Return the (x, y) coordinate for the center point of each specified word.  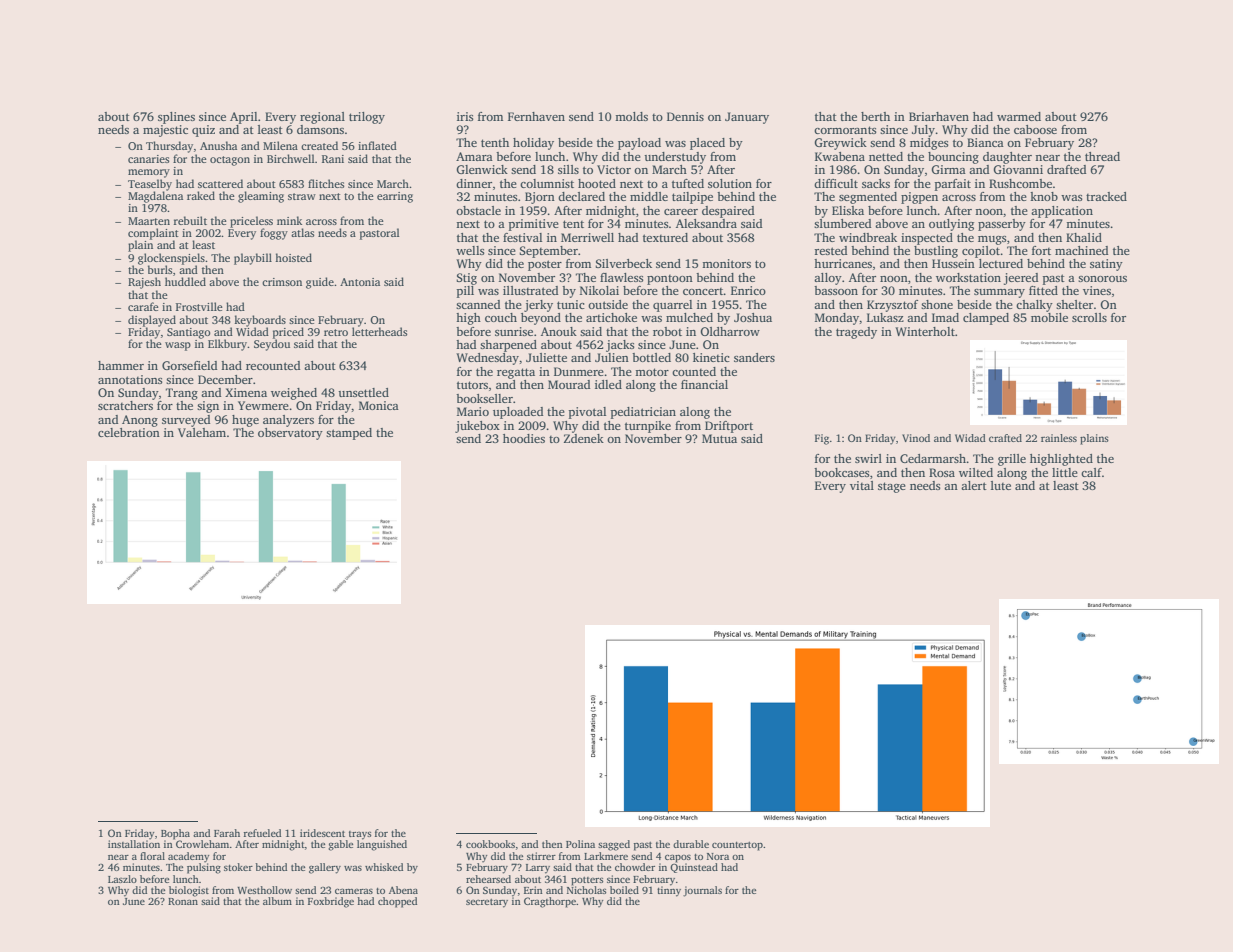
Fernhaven (536, 116)
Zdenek (584, 438)
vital (862, 485)
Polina (580, 844)
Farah (227, 833)
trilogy (367, 118)
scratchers (125, 405)
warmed (1019, 116)
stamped (349, 434)
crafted (1005, 438)
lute (1001, 485)
